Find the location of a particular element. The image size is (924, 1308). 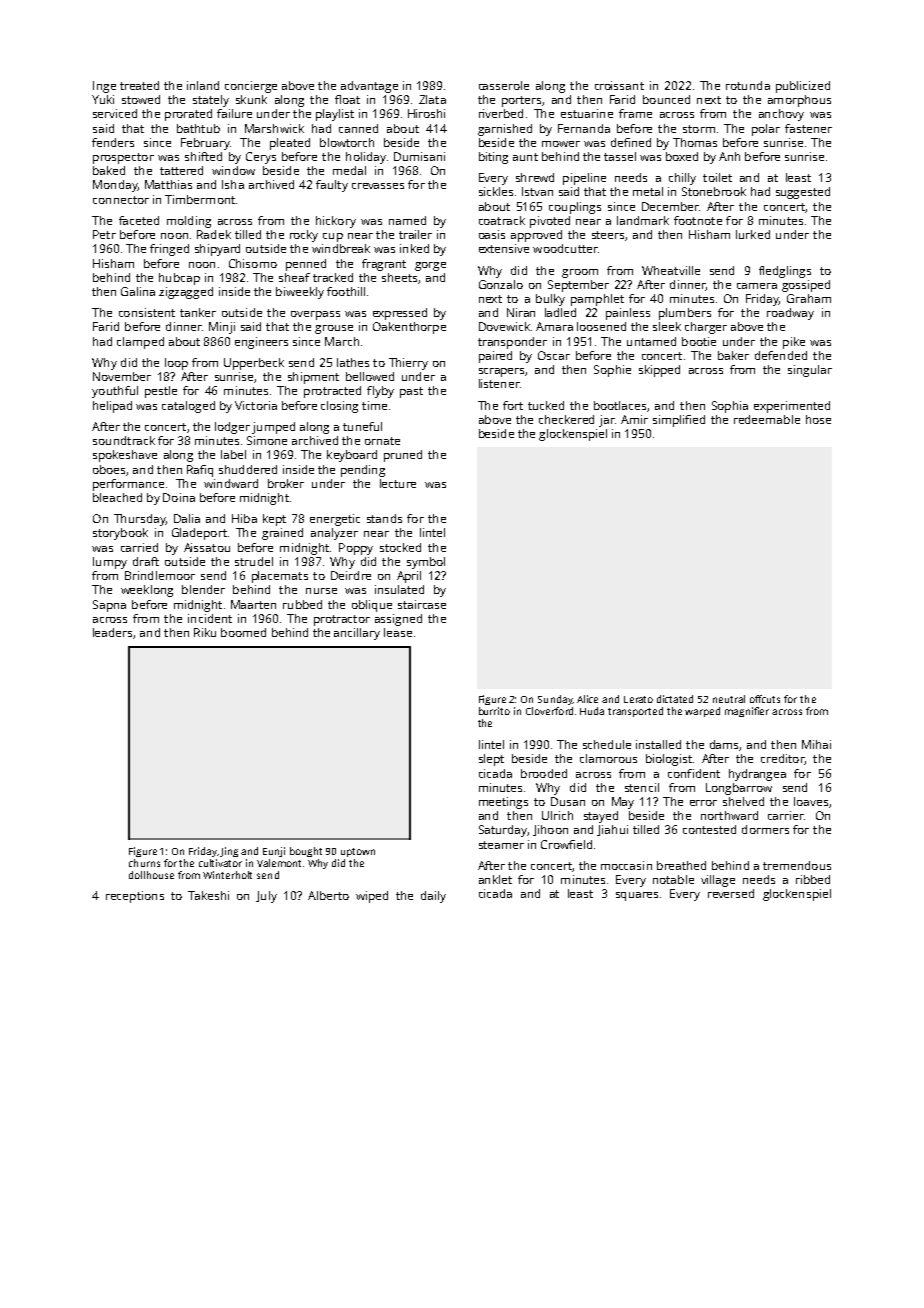

fort is located at coordinates (513, 405).
